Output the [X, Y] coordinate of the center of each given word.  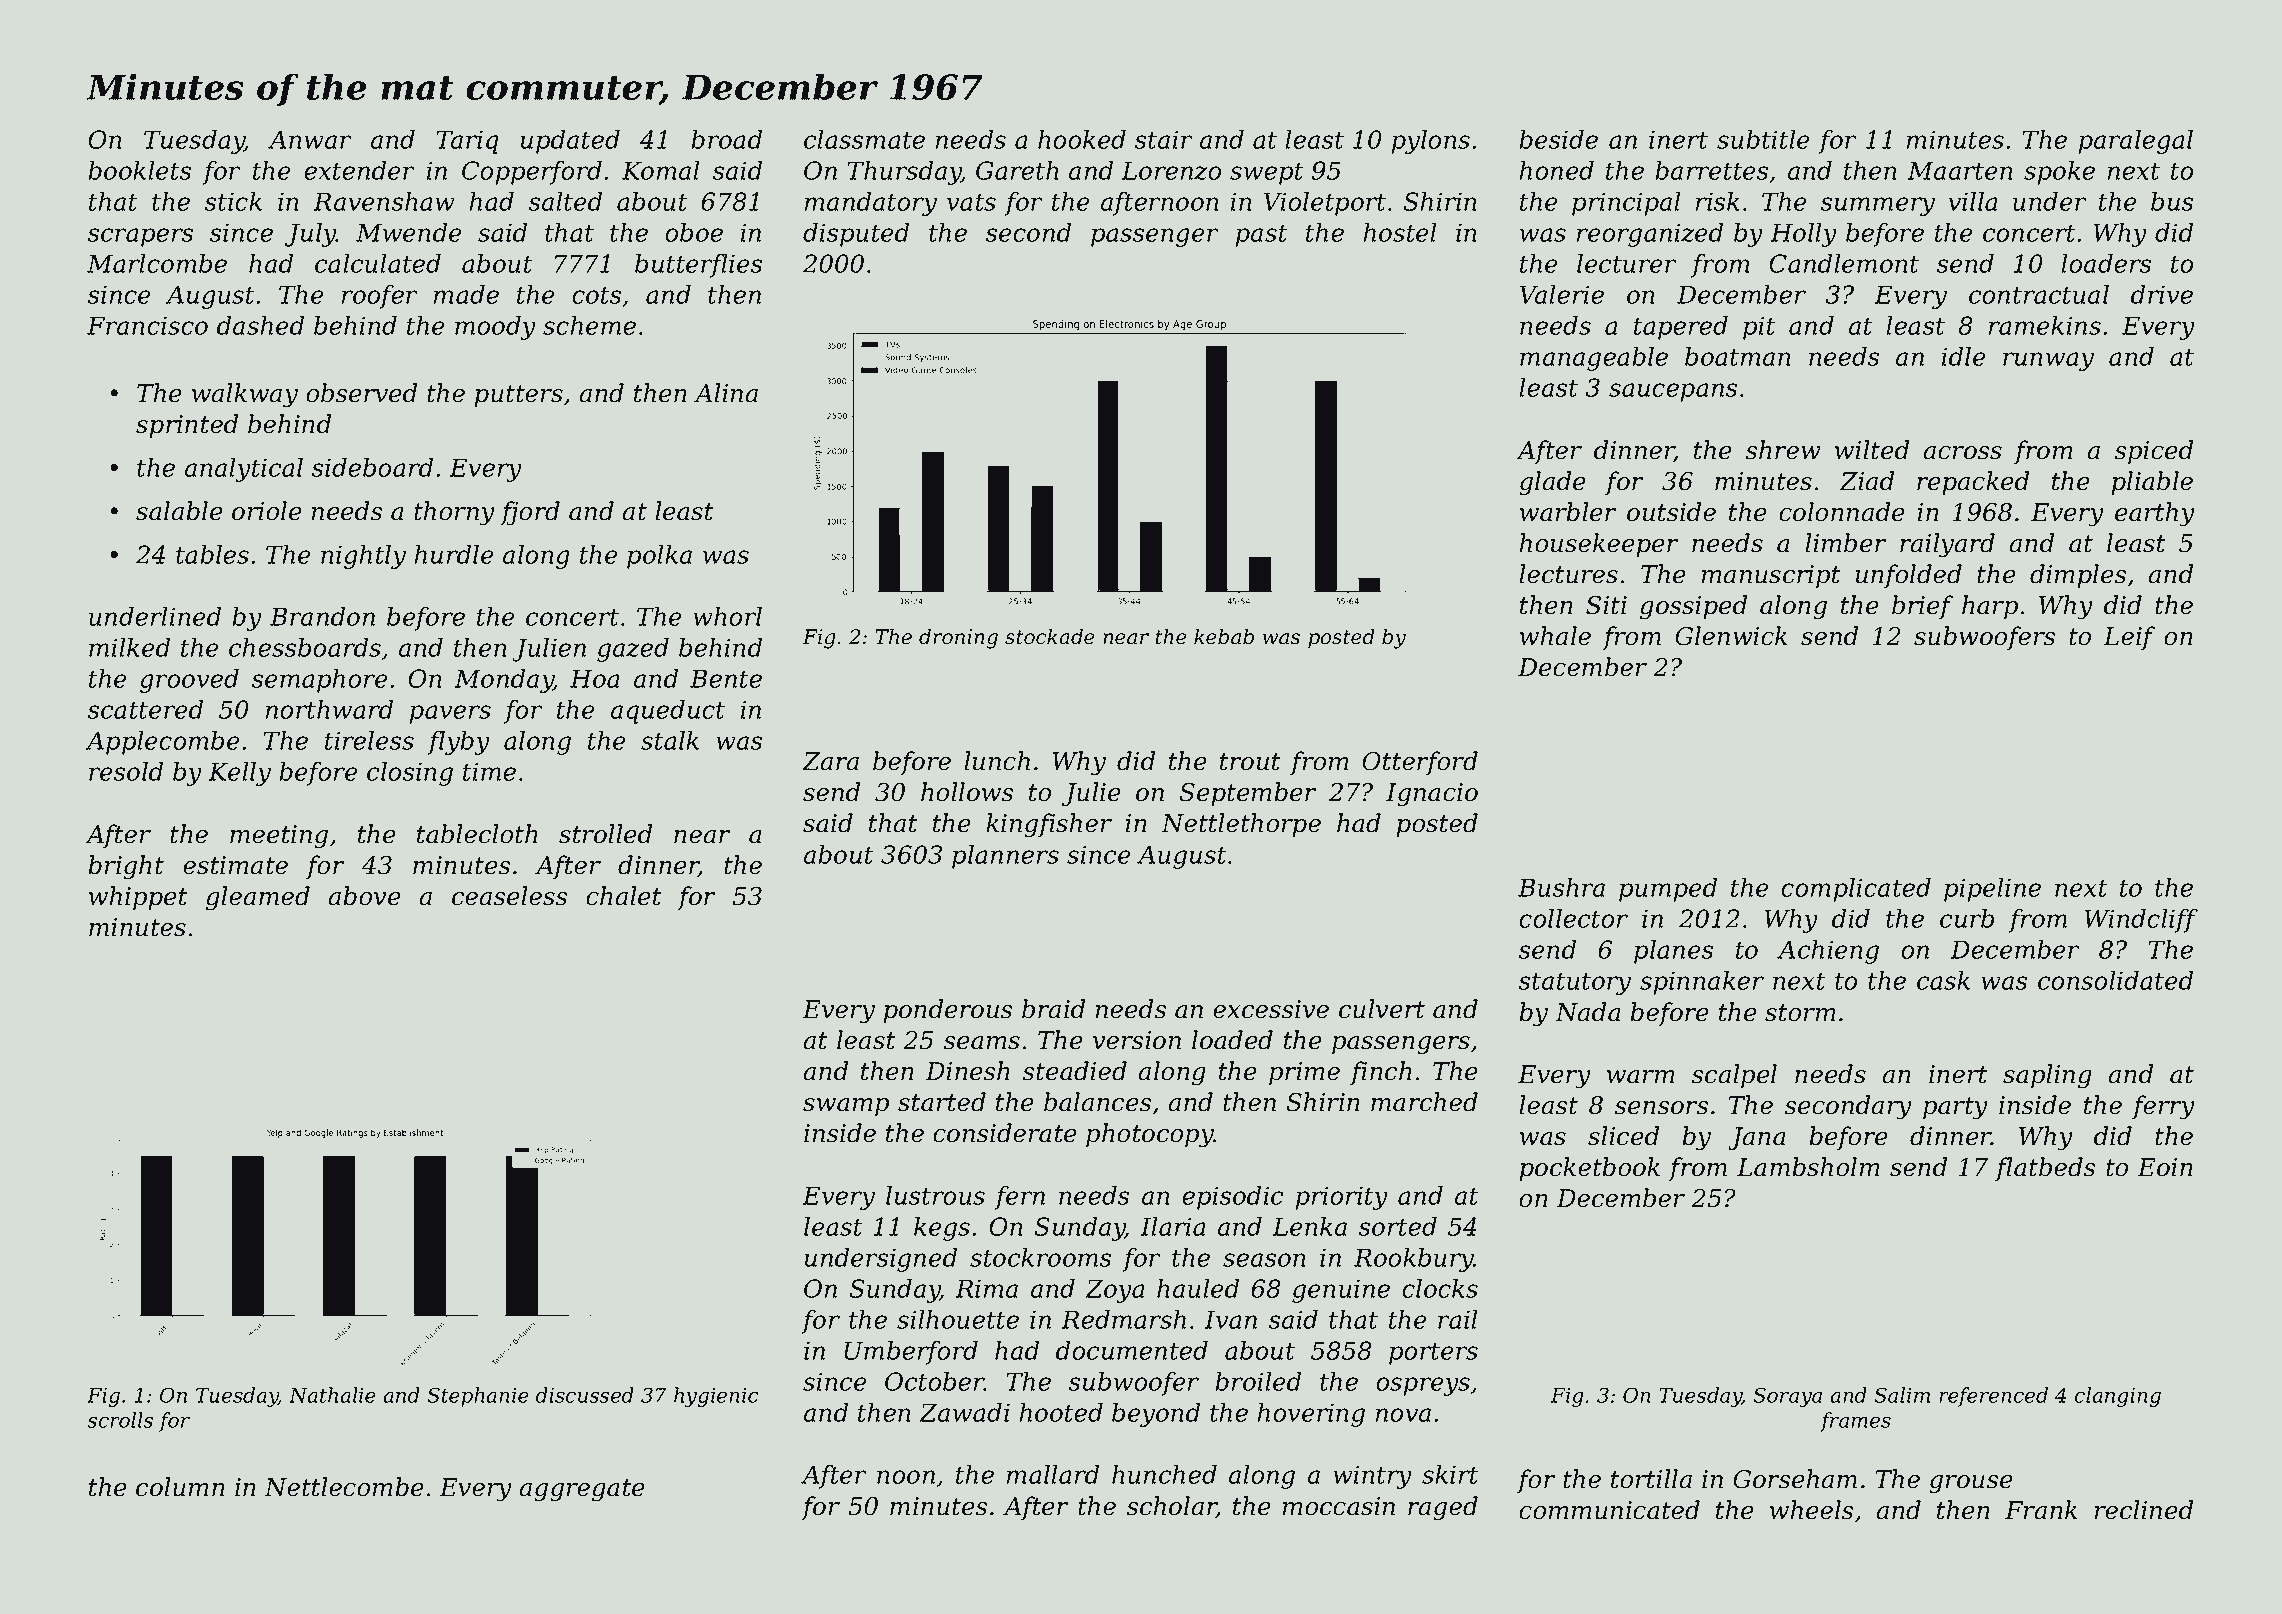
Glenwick [1731, 636]
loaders [2106, 263]
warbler [1568, 512]
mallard [1053, 1474]
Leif [2129, 638]
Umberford [911, 1353]
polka [659, 557]
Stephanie [478, 1397]
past [1261, 236]
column [180, 1487]
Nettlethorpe [1241, 825]
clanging [2118, 1397]
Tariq [468, 142]
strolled [605, 834]
